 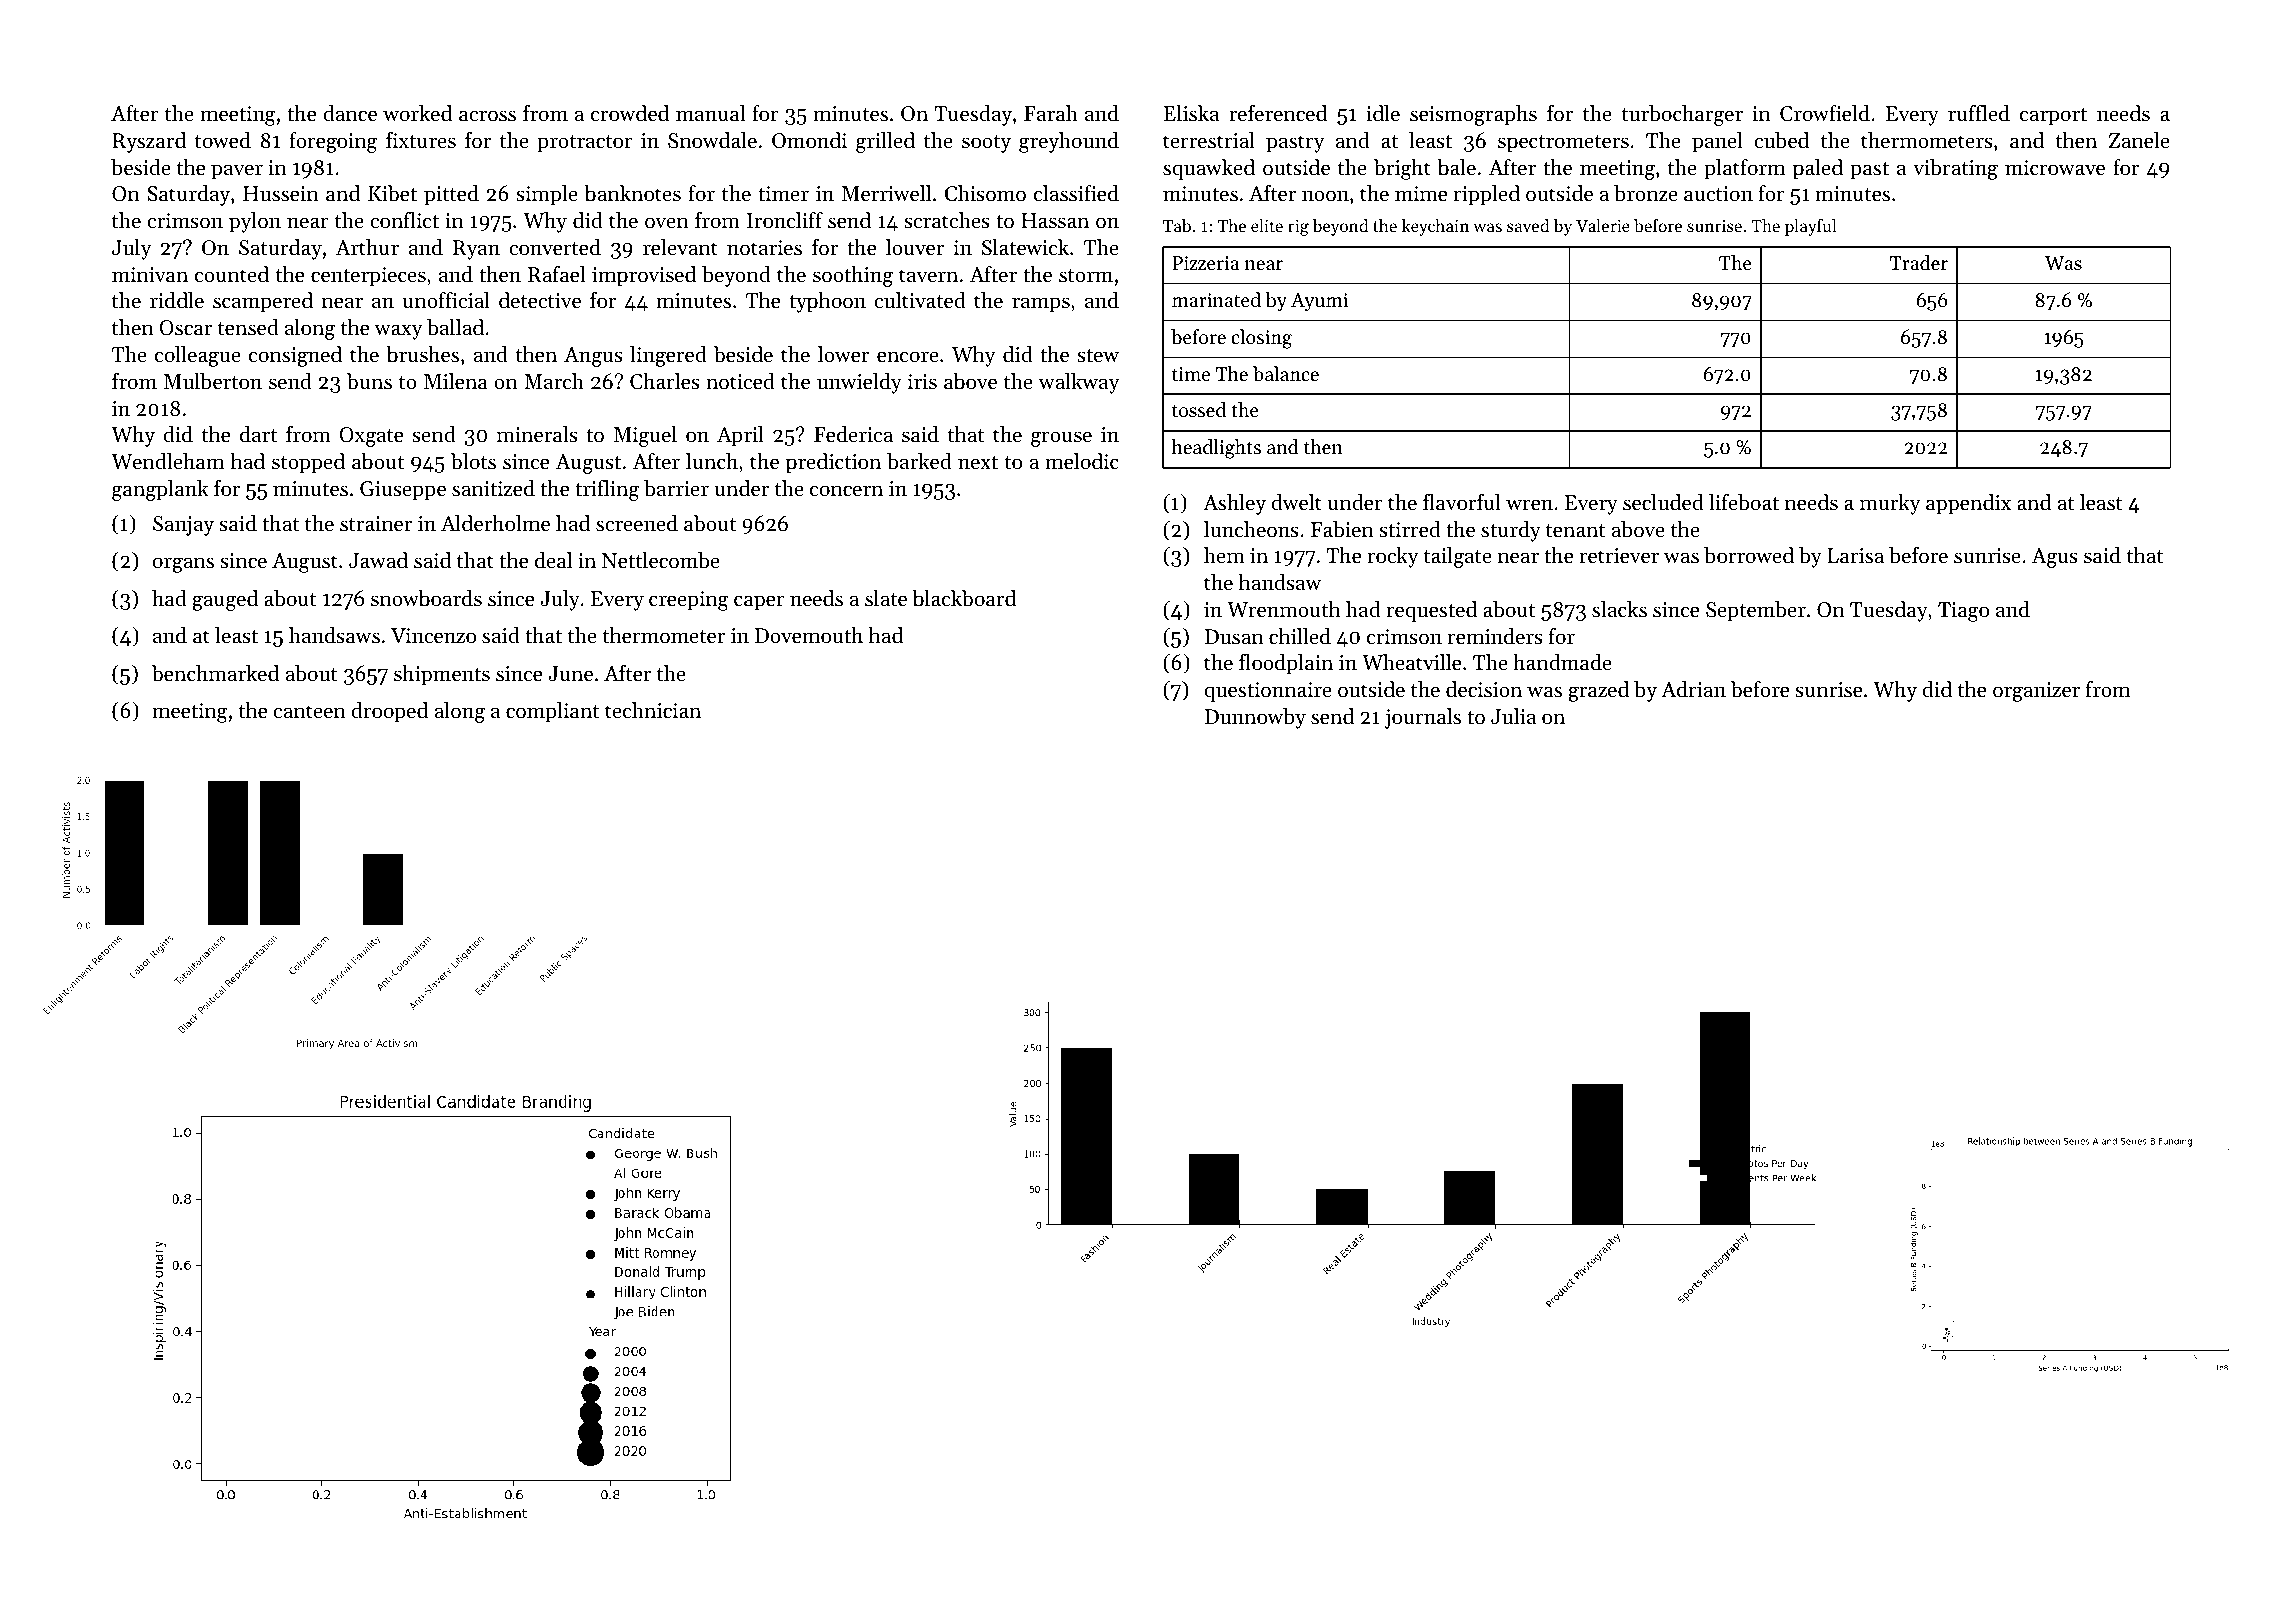 I want to click on Milena, so click(x=456, y=381).
